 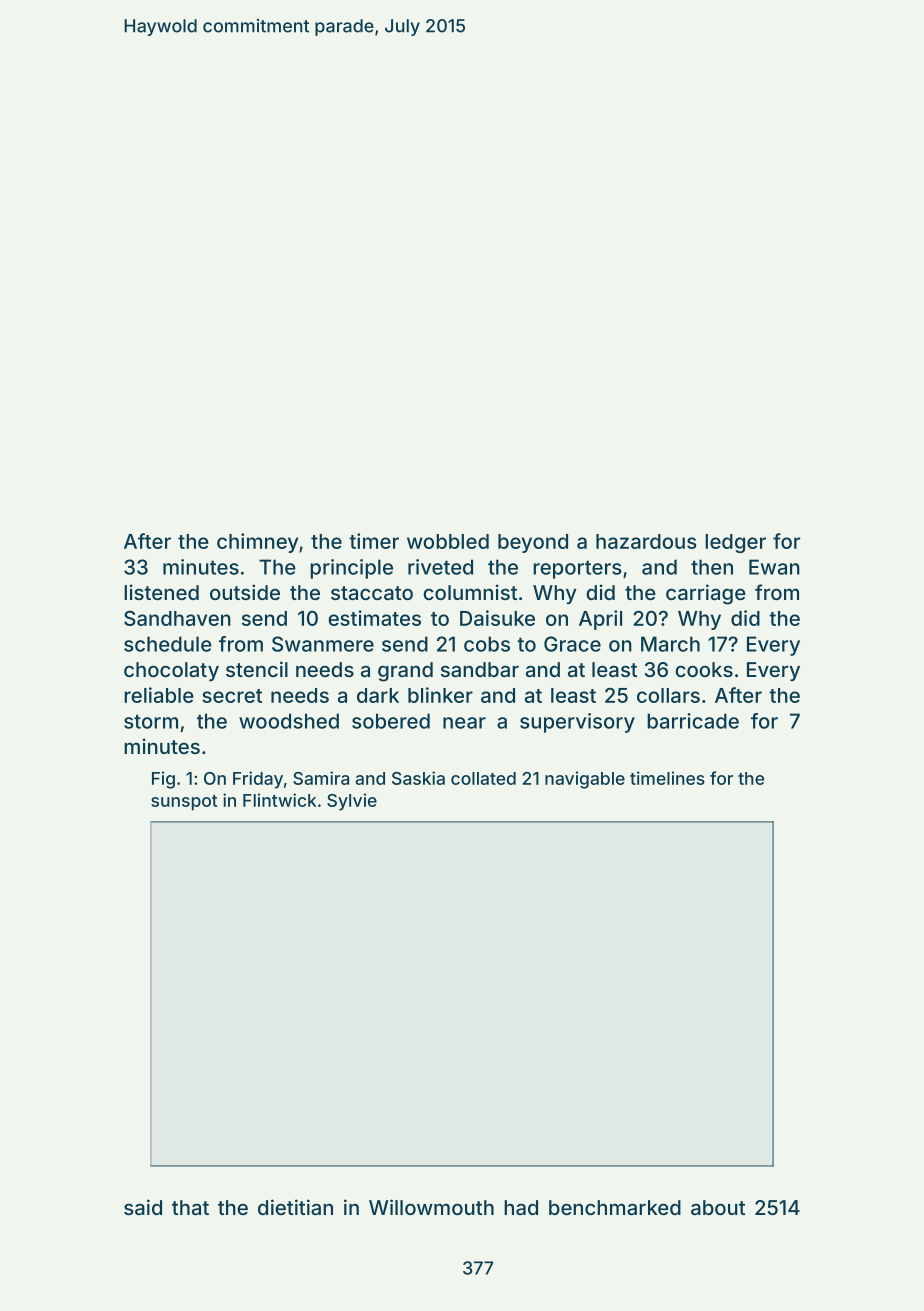 I want to click on sunspot, so click(x=184, y=803).
